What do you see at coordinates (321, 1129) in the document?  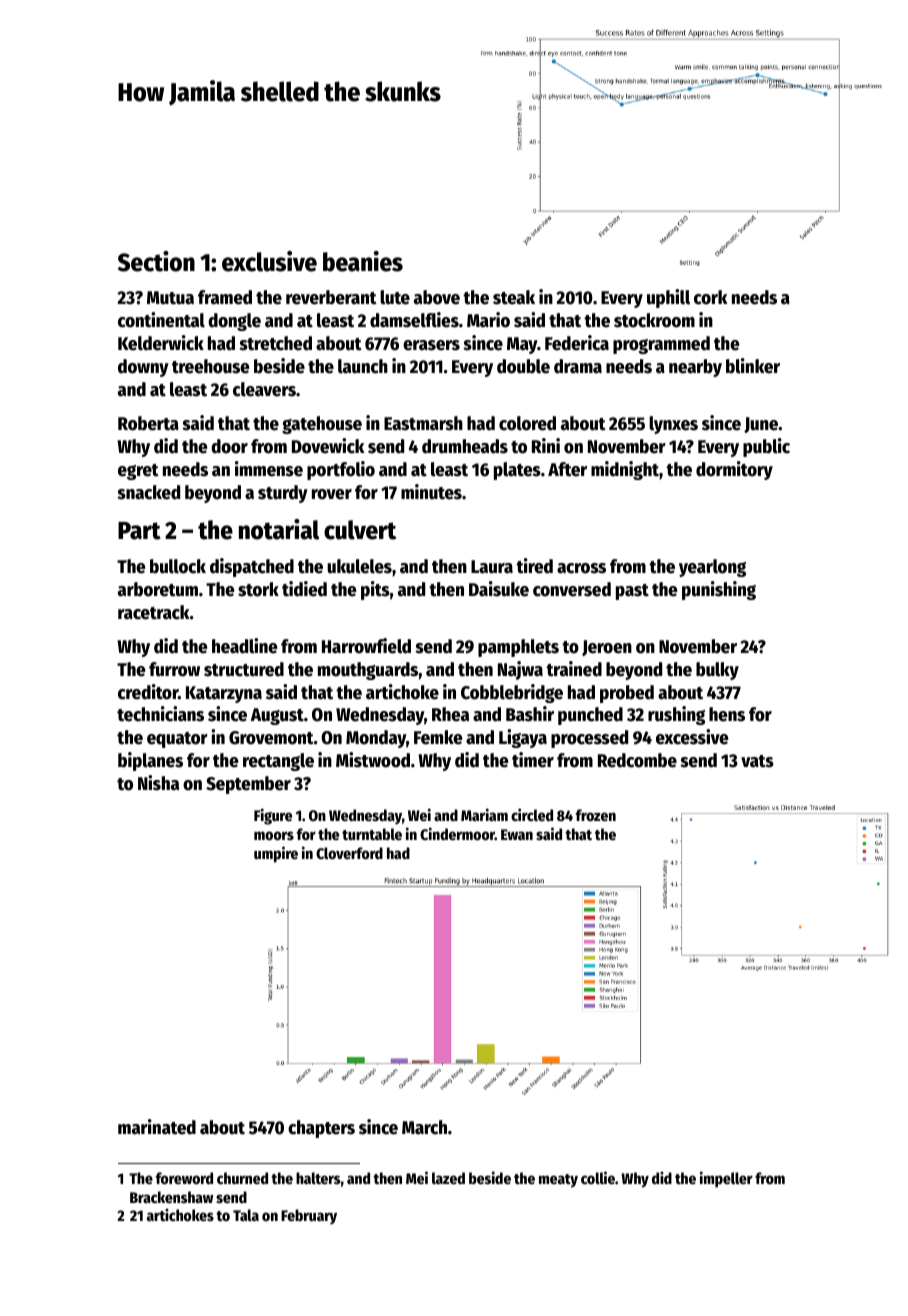 I see `chapters` at bounding box center [321, 1129].
